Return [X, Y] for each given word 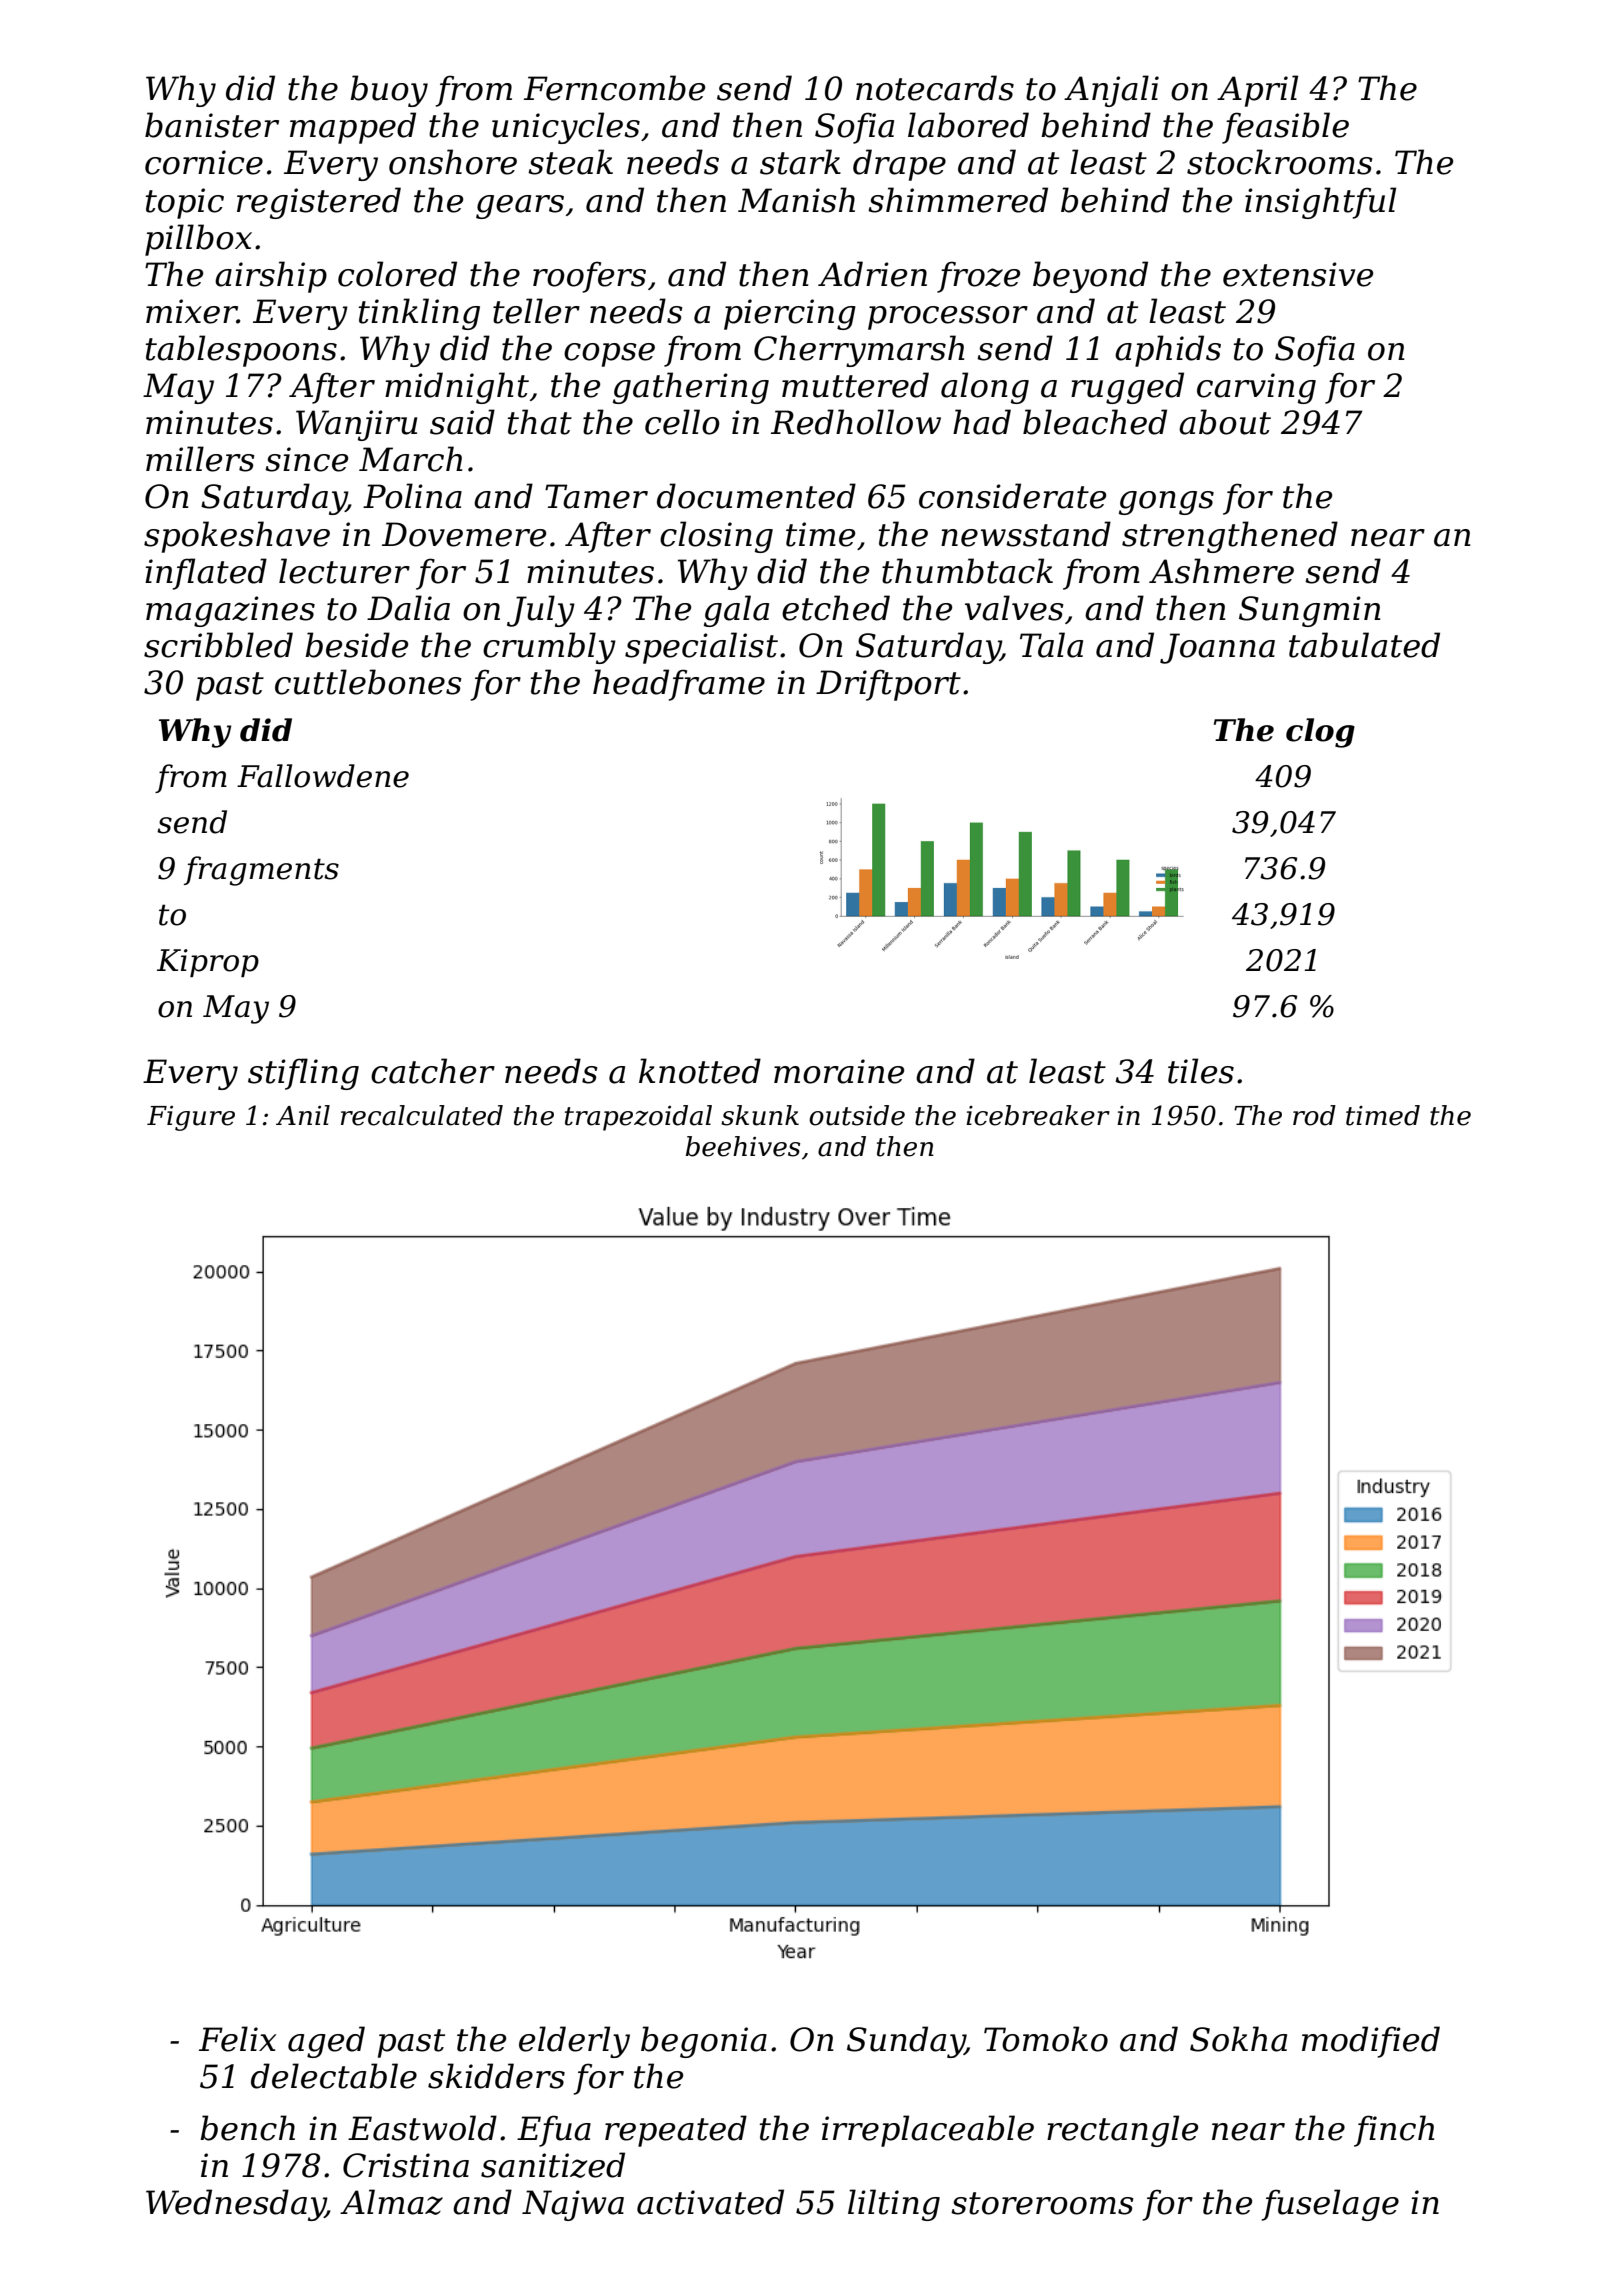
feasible [1285, 128]
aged [326, 2042]
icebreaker [1038, 1115]
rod [1314, 1115]
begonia [704, 2042]
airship [271, 277]
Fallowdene [323, 776]
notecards [935, 88]
